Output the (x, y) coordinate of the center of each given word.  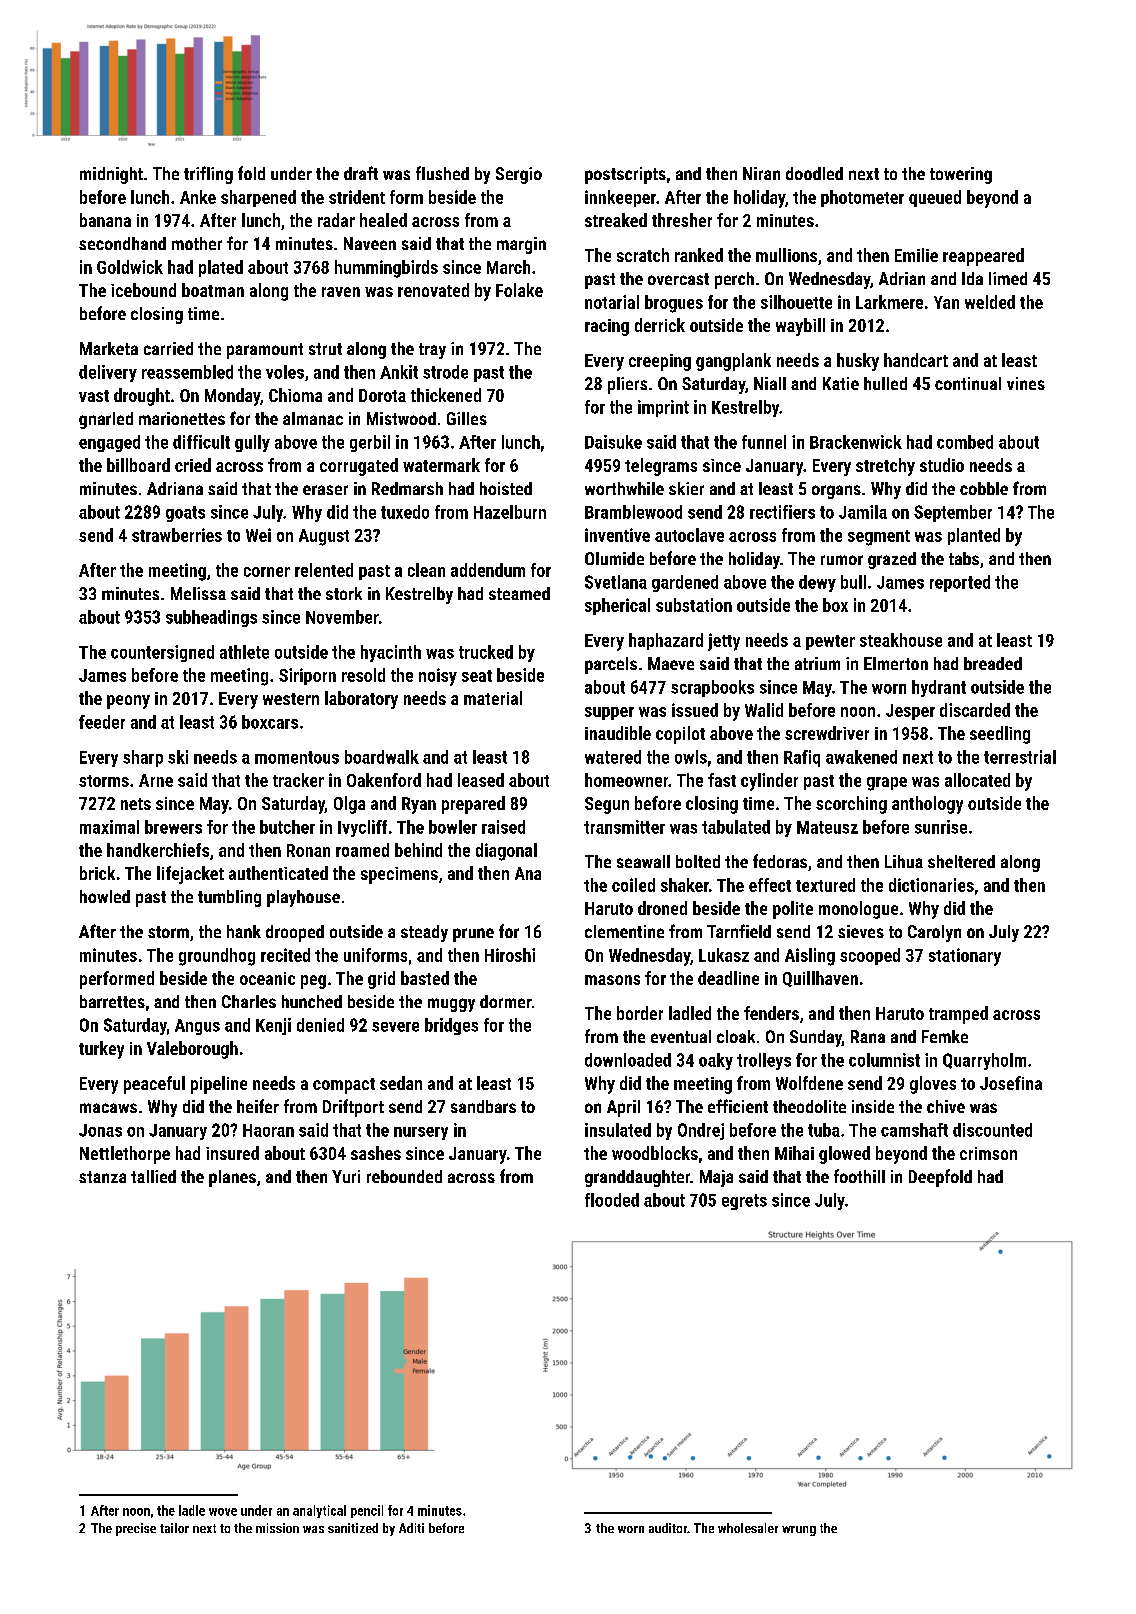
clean (426, 570)
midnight (111, 175)
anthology (927, 805)
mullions (786, 255)
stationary (965, 957)
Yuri (346, 1176)
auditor (668, 1528)
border (640, 1013)
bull (853, 582)
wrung (799, 1531)
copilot (680, 735)
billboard (138, 465)
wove (223, 1512)
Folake (519, 290)
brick (97, 873)
